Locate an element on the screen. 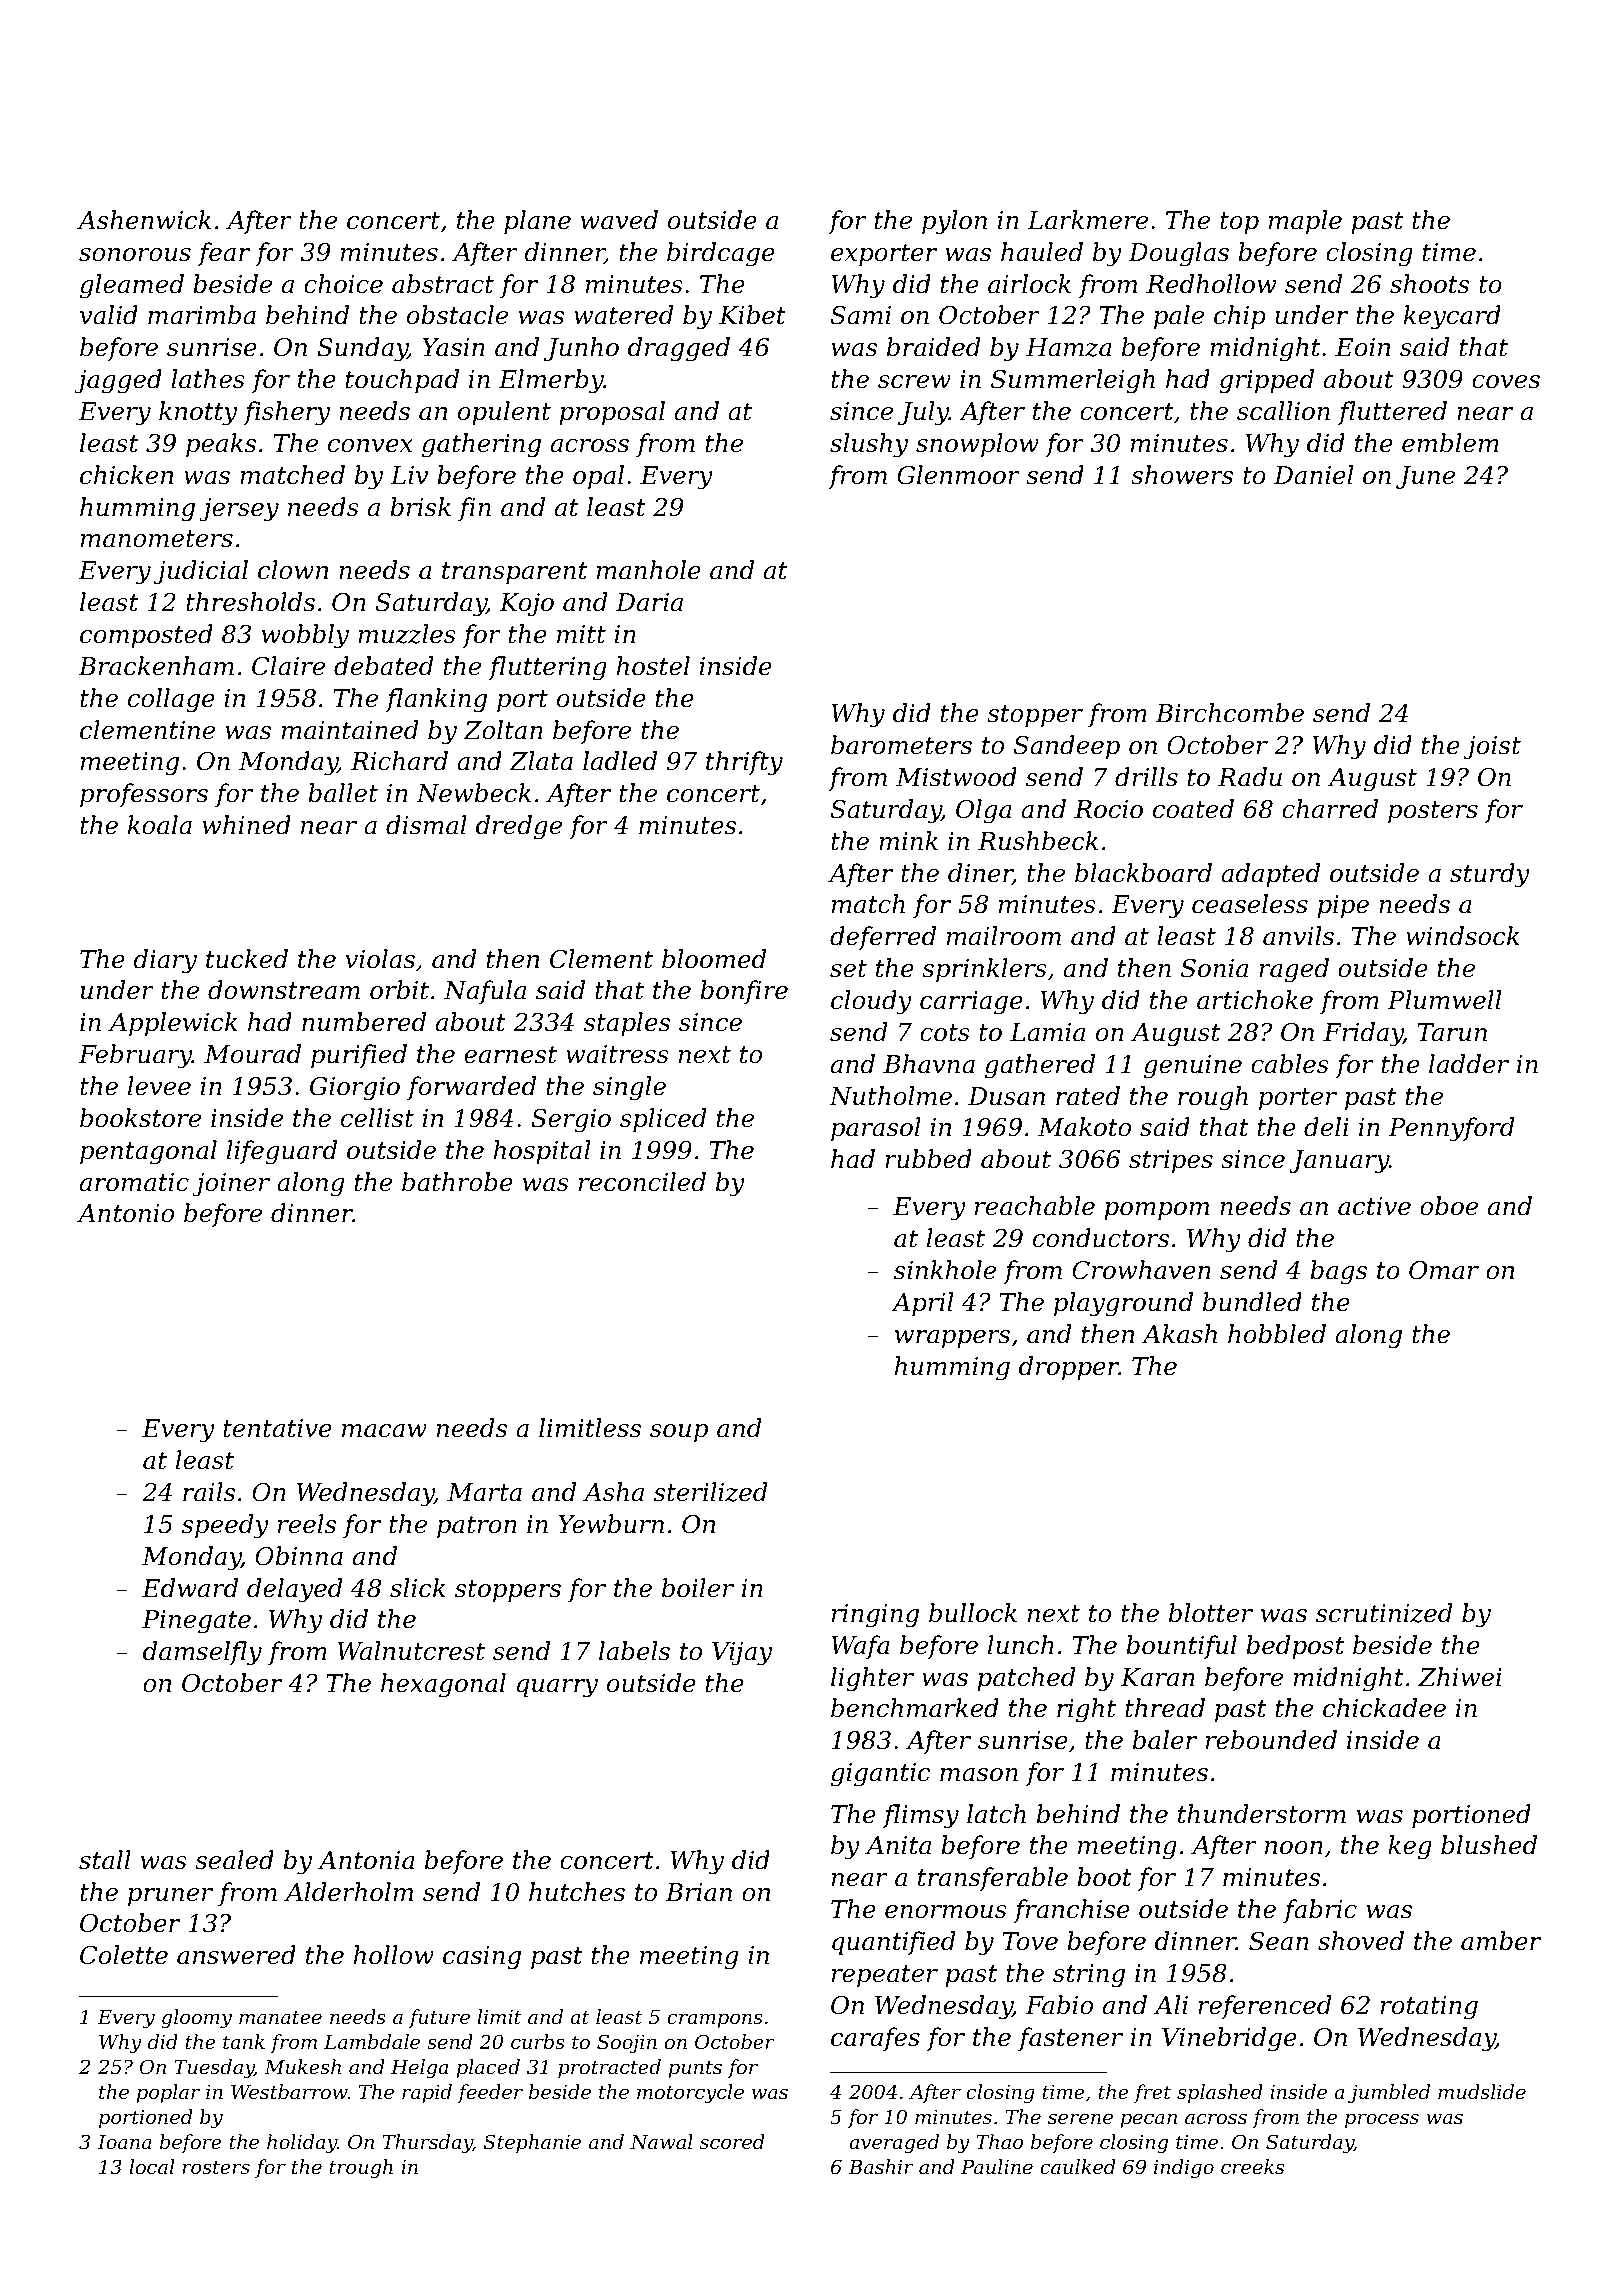  hobbled is located at coordinates (1277, 1334).
